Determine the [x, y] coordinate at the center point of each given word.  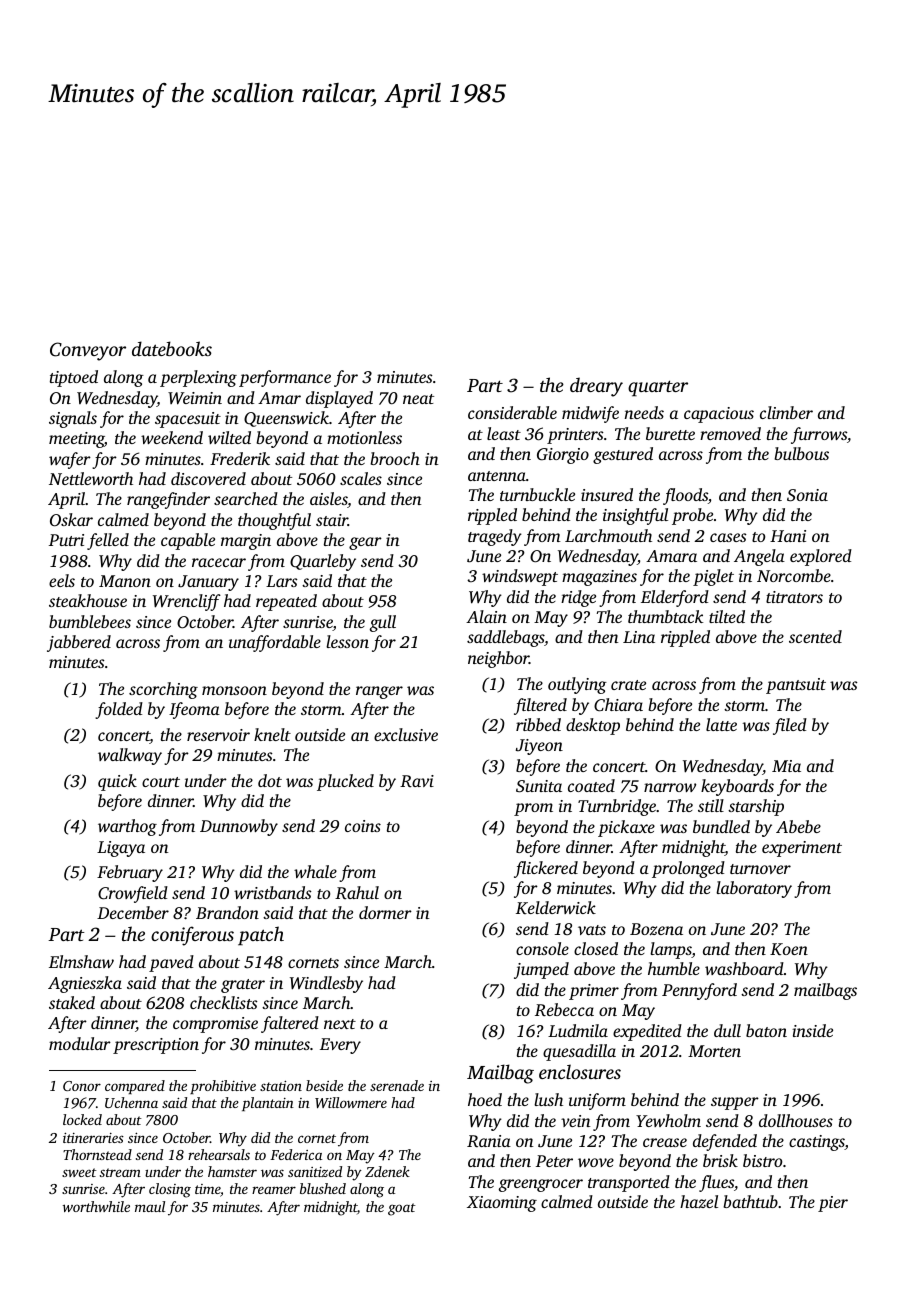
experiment [802, 849]
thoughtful [274, 521]
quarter [658, 388]
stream [120, 1172]
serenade [397, 1085]
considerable [512, 412]
